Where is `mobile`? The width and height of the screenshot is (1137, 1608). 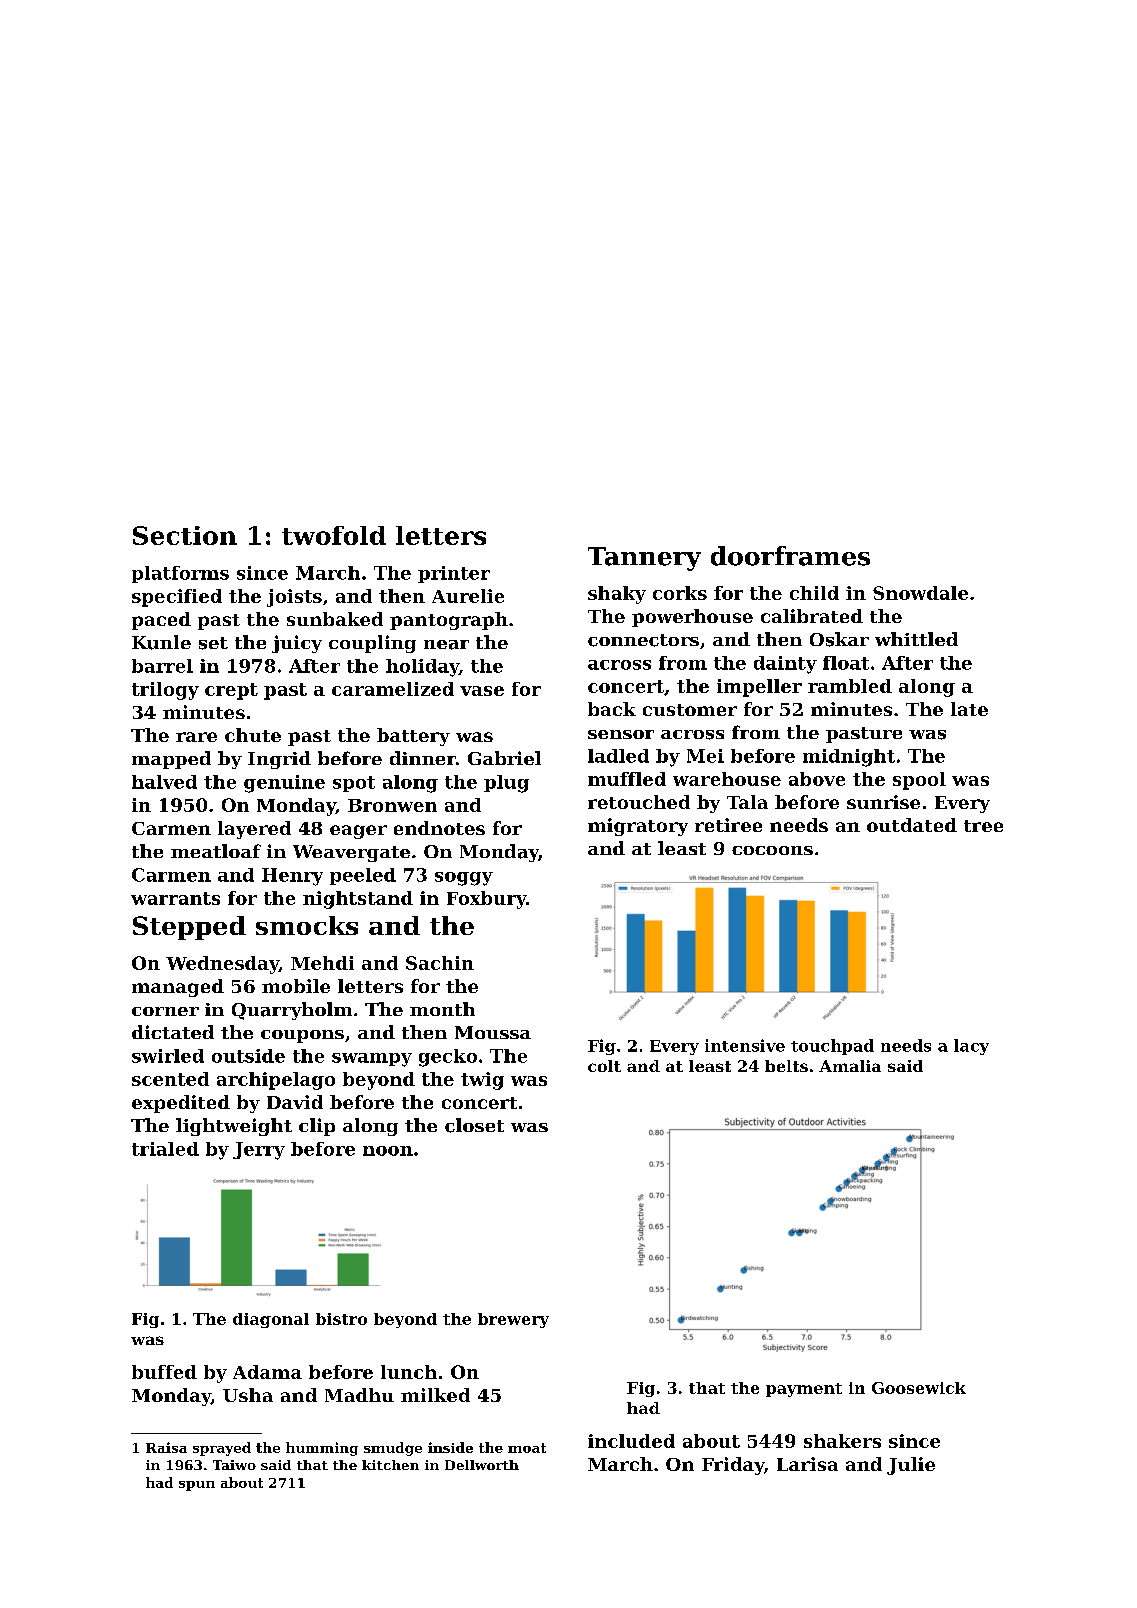 mobile is located at coordinates (296, 986).
